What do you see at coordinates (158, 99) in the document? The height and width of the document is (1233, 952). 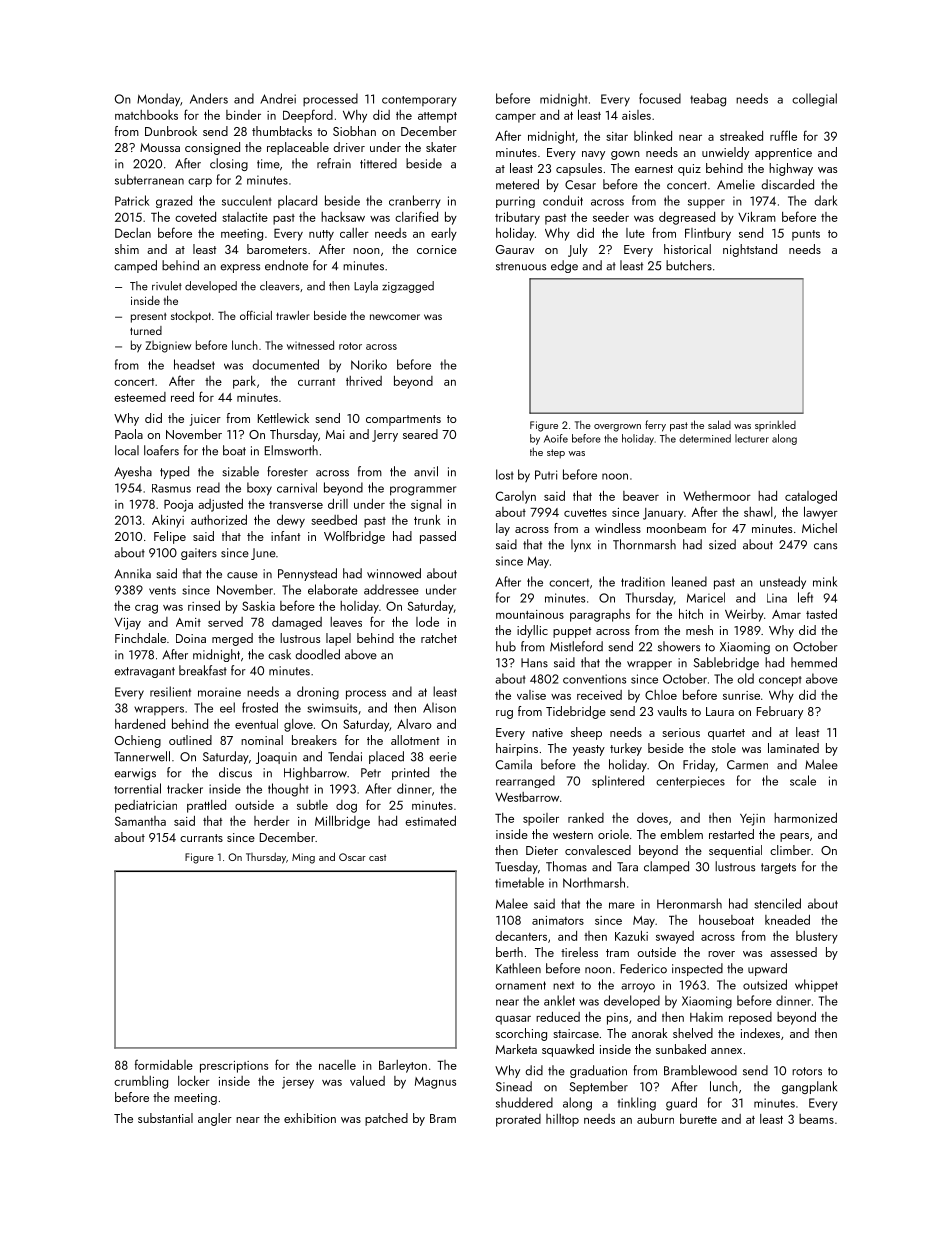 I see `Monday` at bounding box center [158, 99].
